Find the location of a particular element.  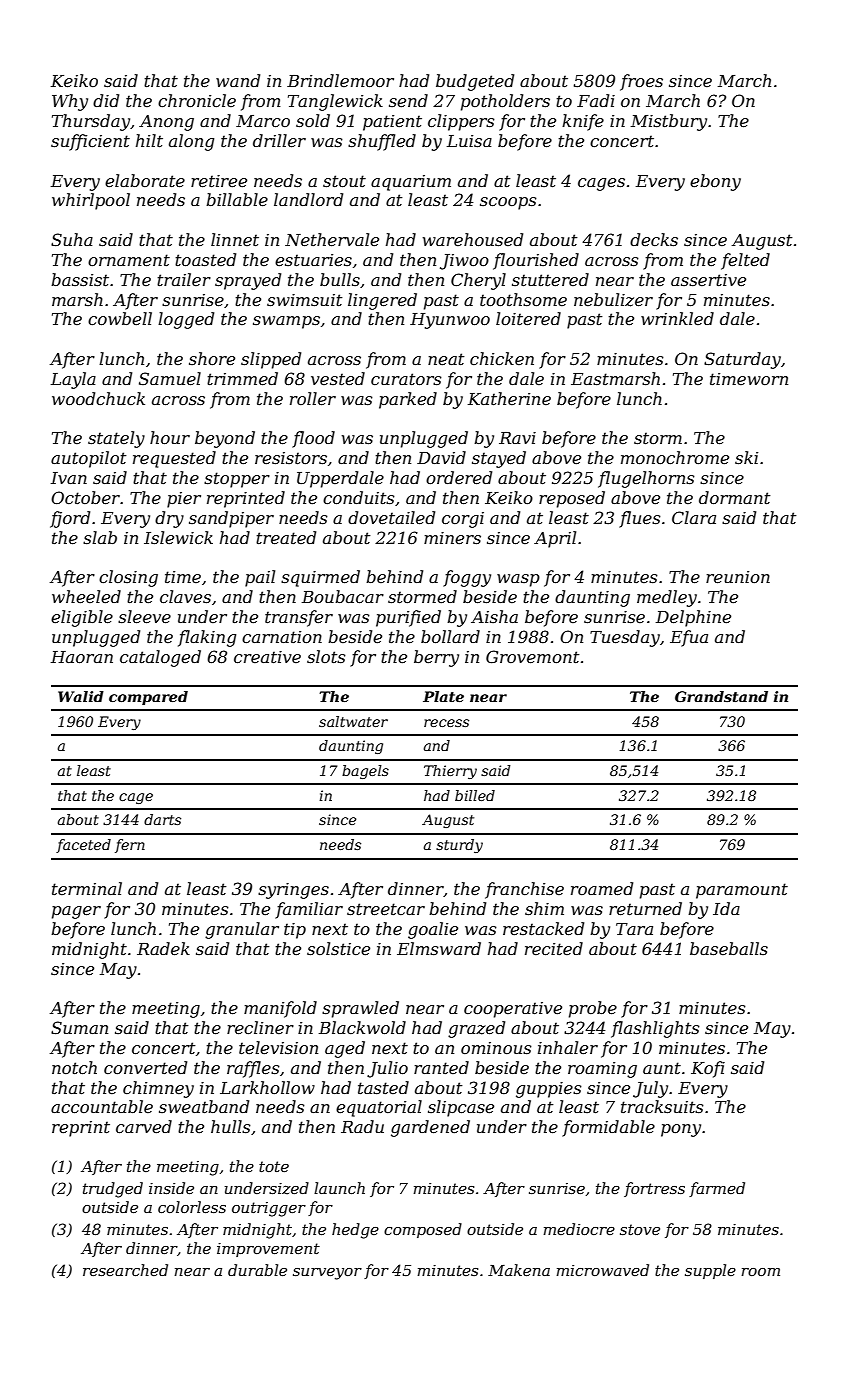

slab is located at coordinates (100, 537).
